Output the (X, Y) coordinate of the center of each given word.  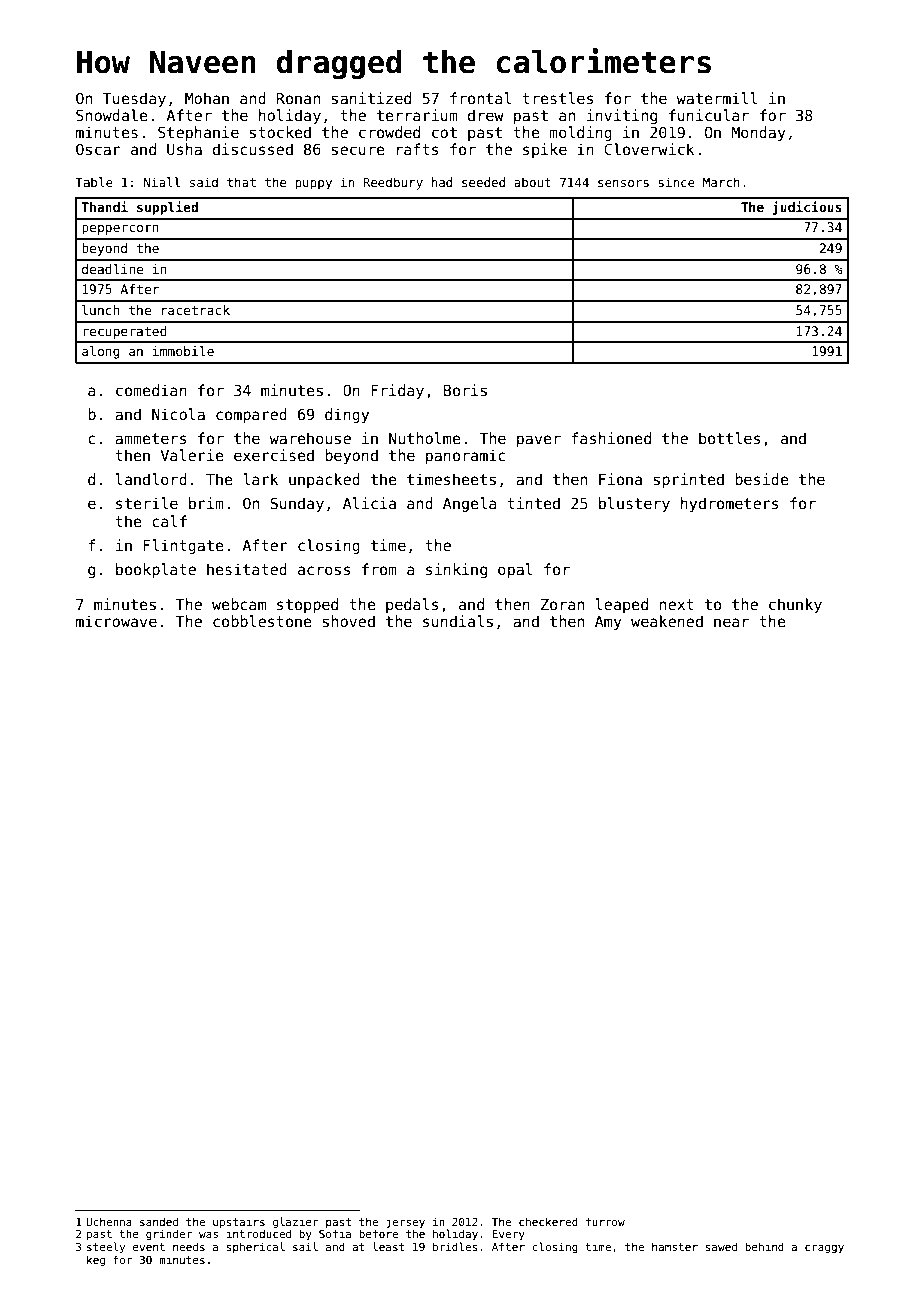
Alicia (369, 503)
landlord (151, 479)
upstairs (239, 1222)
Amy (608, 623)
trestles (558, 98)
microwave (116, 621)
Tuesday (134, 99)
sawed (721, 1246)
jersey (405, 1223)
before (378, 1233)
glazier (296, 1222)
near (731, 622)
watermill (717, 98)
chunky (795, 605)
